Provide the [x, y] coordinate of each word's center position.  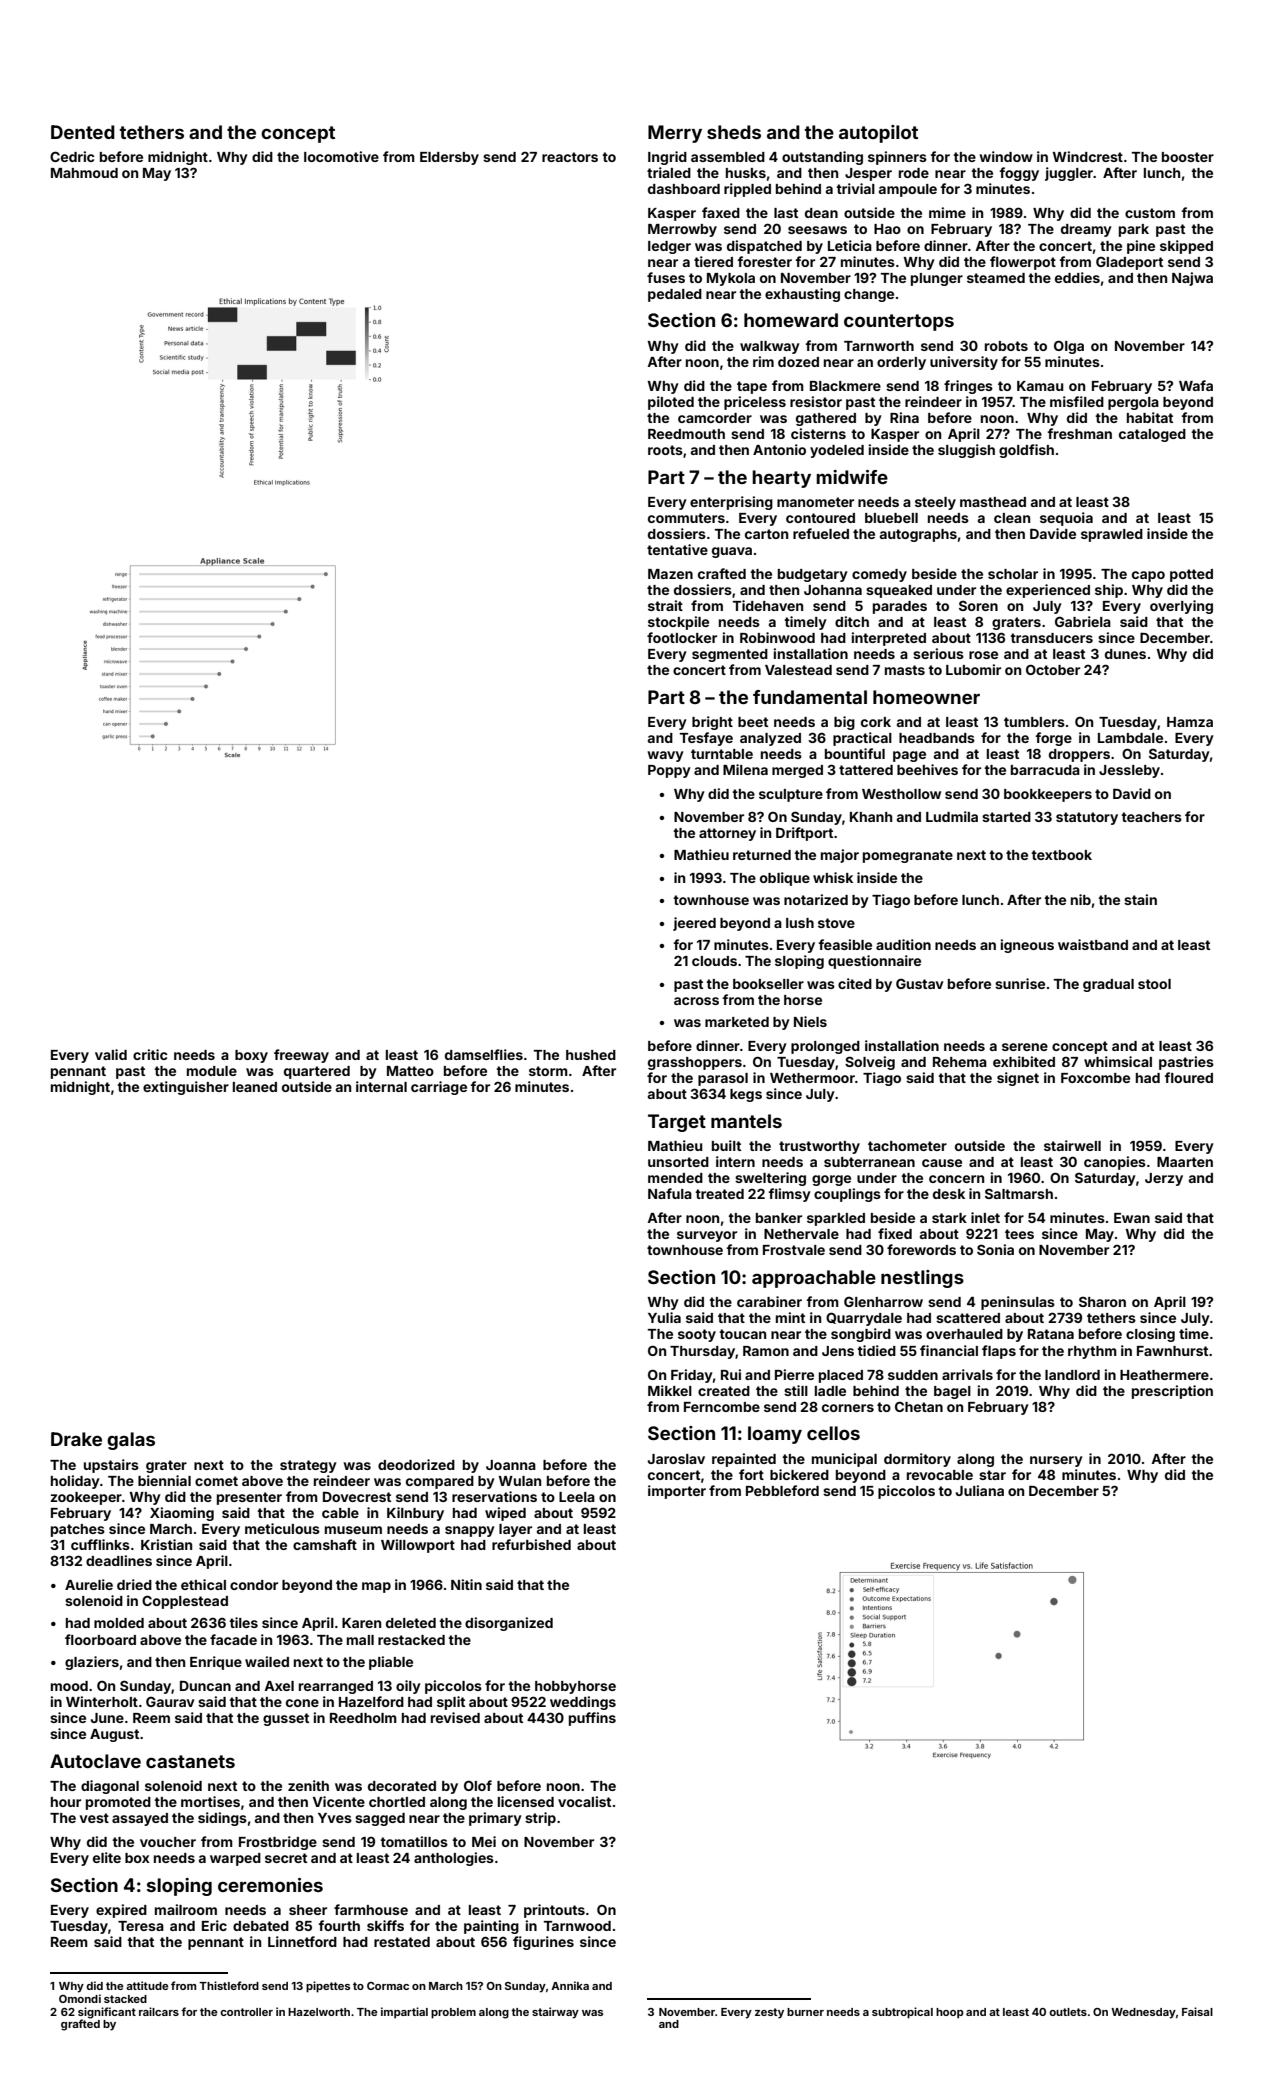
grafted [80, 2025]
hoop [950, 2013]
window [1006, 156]
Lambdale [1130, 738]
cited [855, 983]
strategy [308, 1466]
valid [111, 1054]
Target [677, 1123]
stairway [555, 2013]
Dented [83, 132]
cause [942, 1163]
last [786, 213]
